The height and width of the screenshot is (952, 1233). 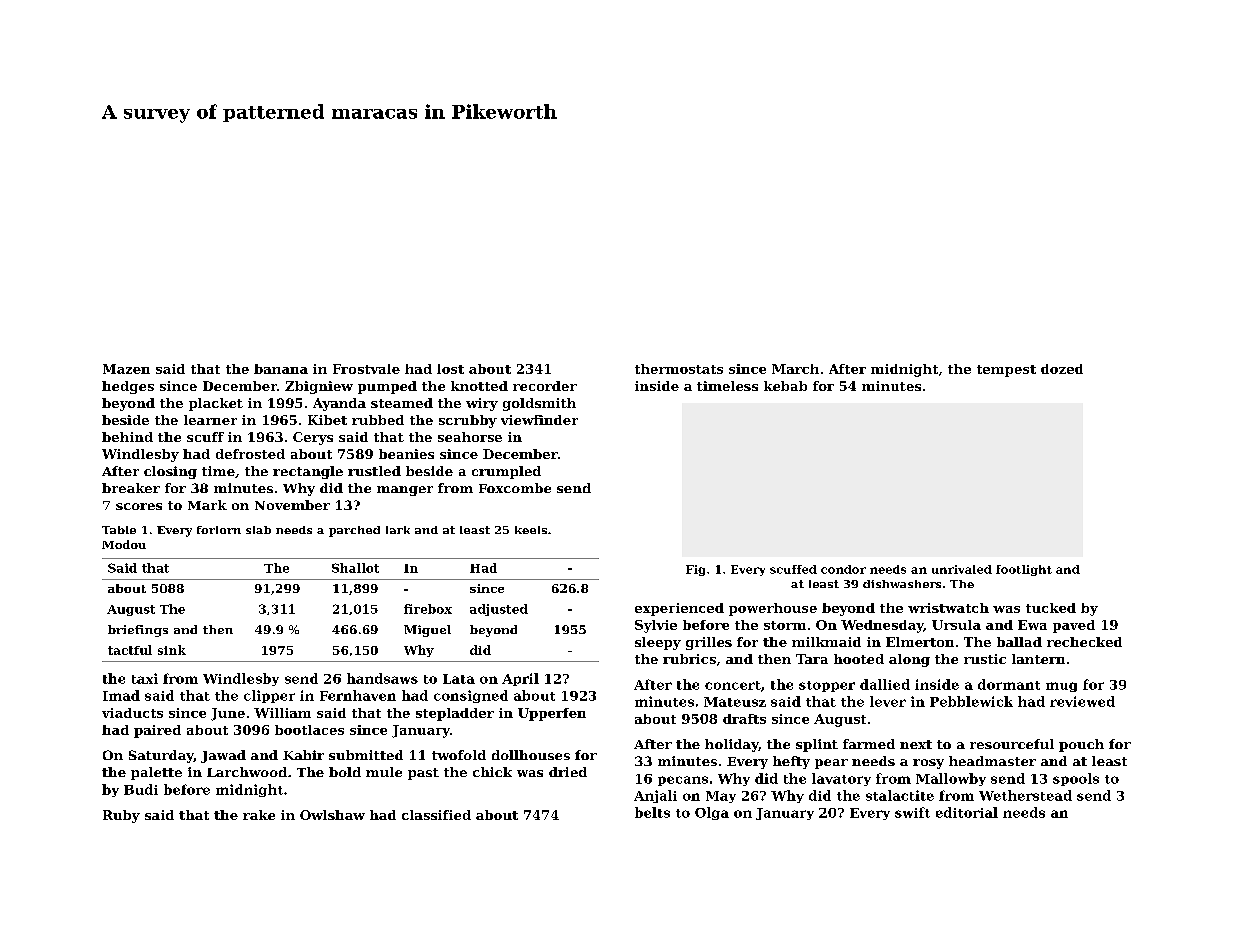 I want to click on wiry, so click(x=482, y=404).
